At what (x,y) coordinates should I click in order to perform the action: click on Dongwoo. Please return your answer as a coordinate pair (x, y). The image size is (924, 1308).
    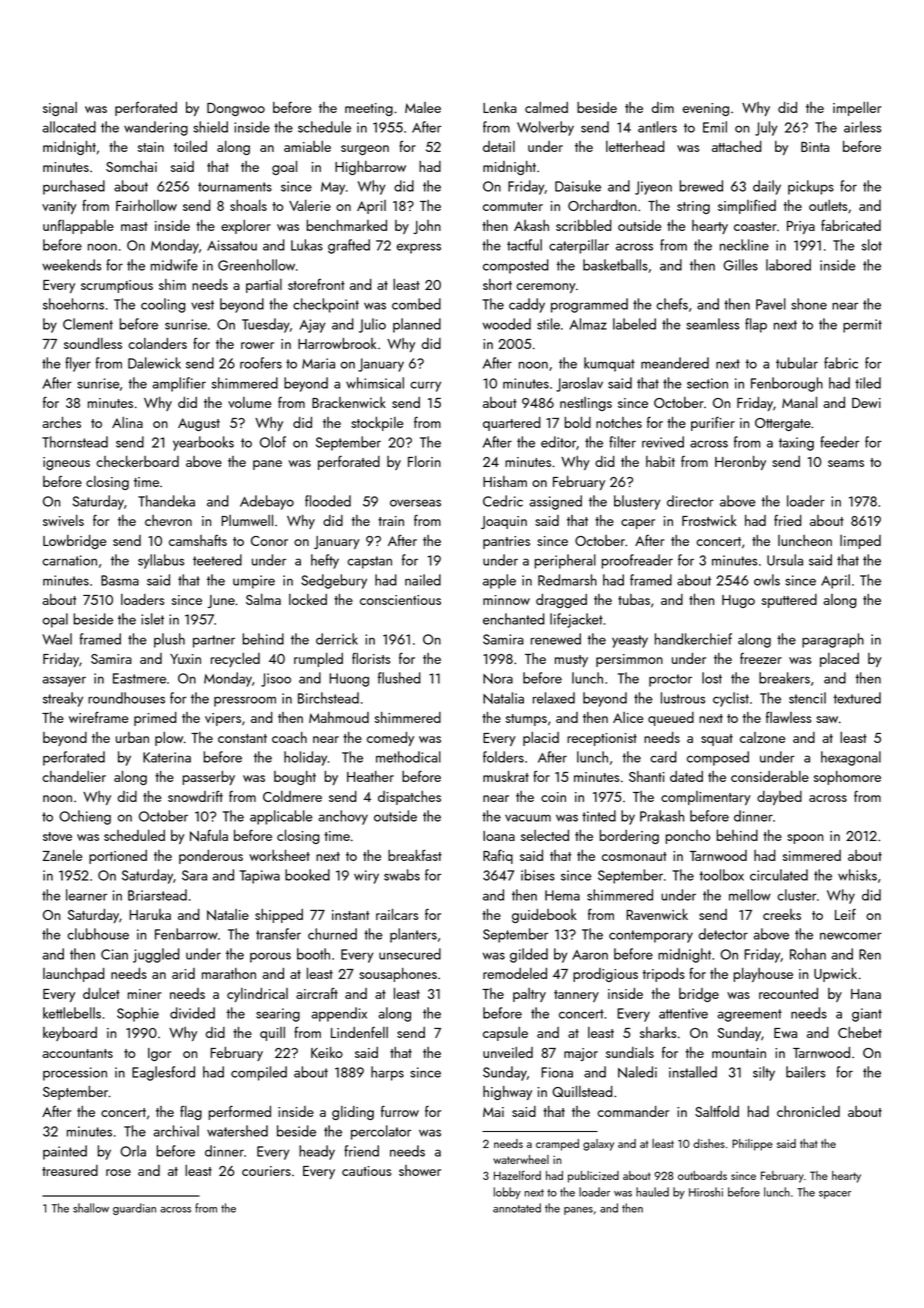
    Looking at the image, I should click on (236, 109).
